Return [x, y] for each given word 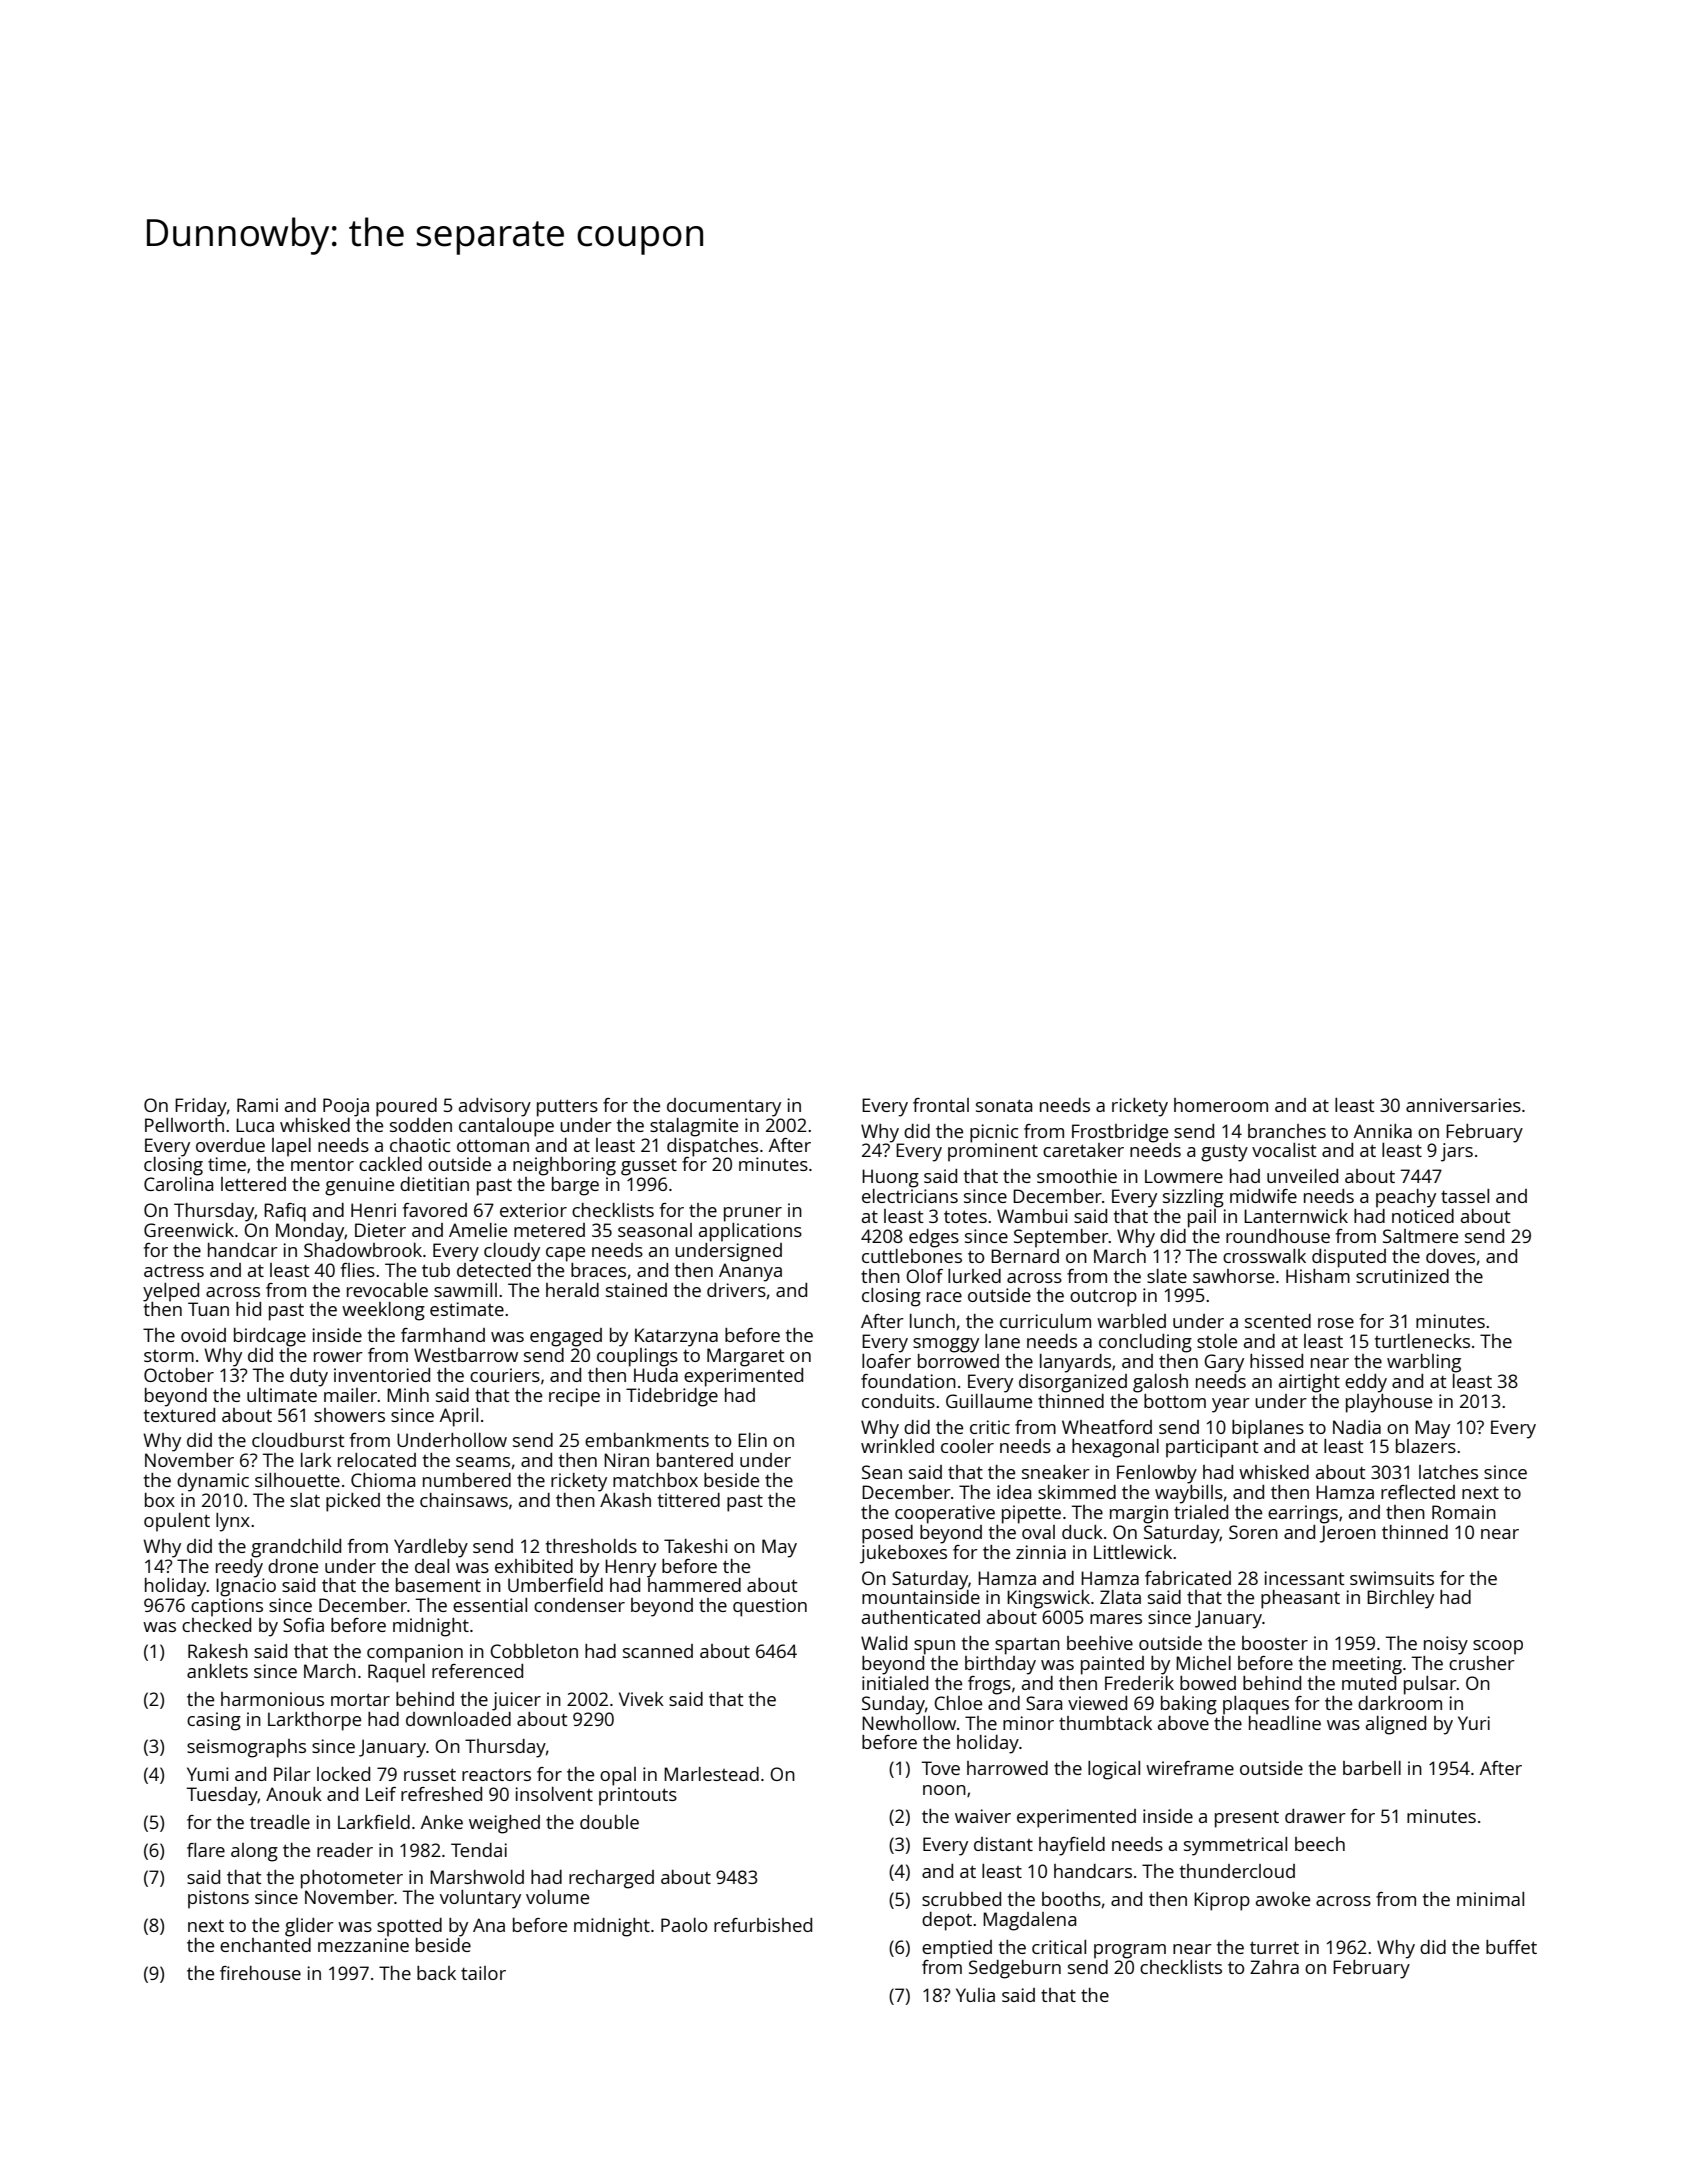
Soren [1253, 1532]
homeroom [1221, 1105]
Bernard [1025, 1256]
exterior [533, 1210]
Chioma [383, 1480]
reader [345, 1850]
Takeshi [696, 1546]
